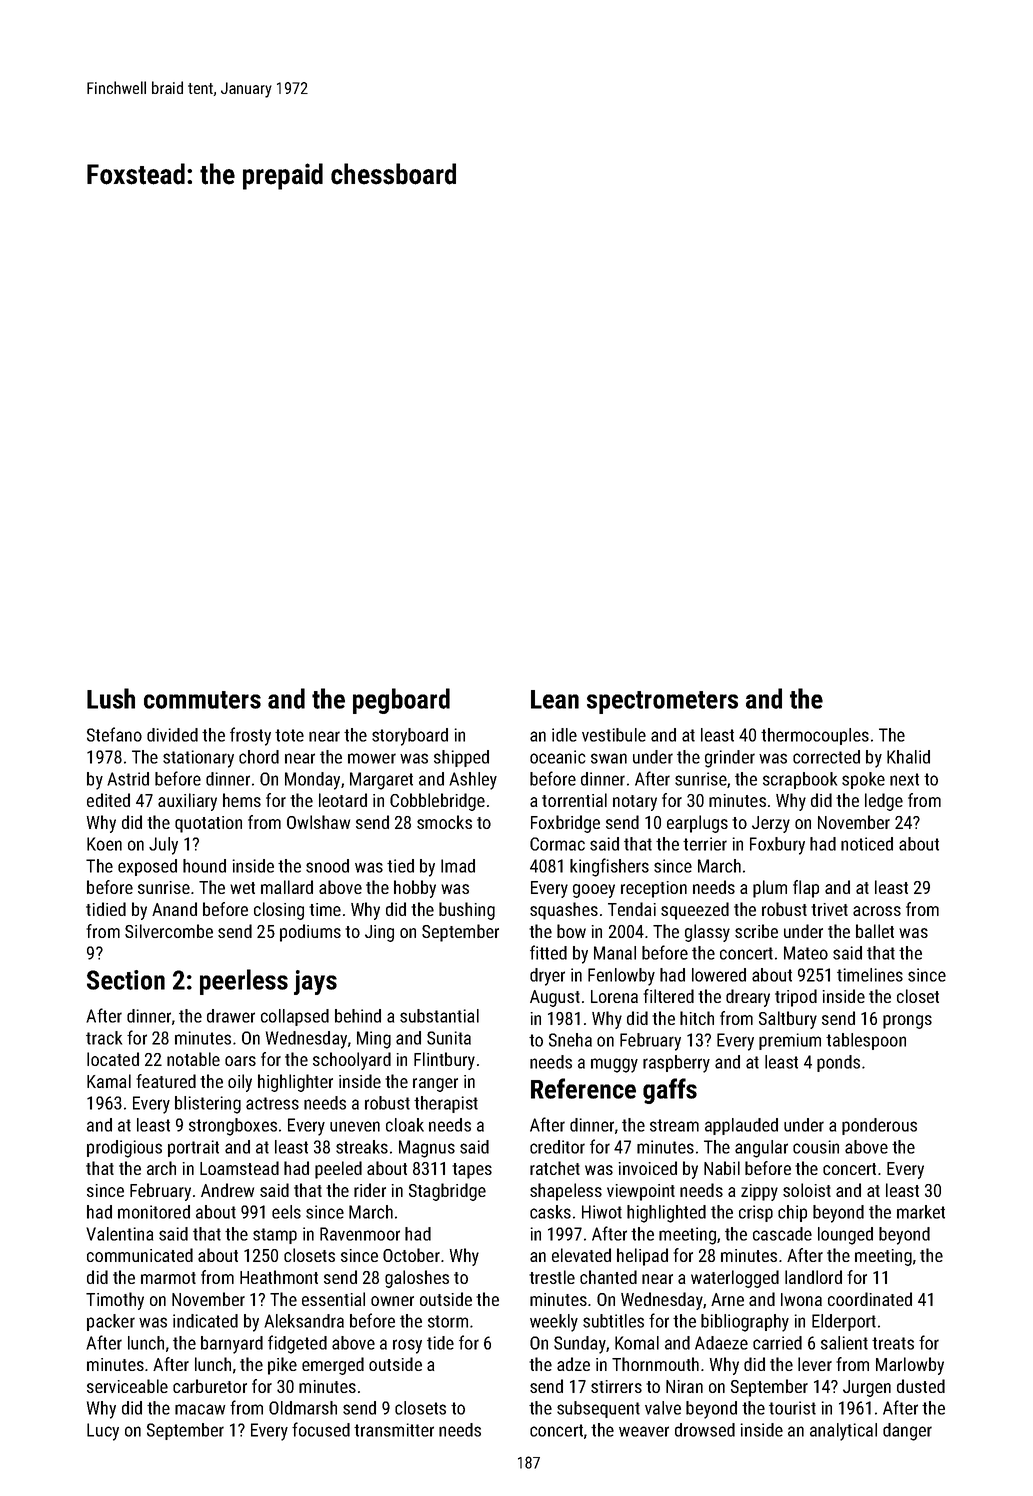 The image size is (1033, 1496). Describe the element at coordinates (394, 1430) in the screenshot. I see `transmitter` at that location.
